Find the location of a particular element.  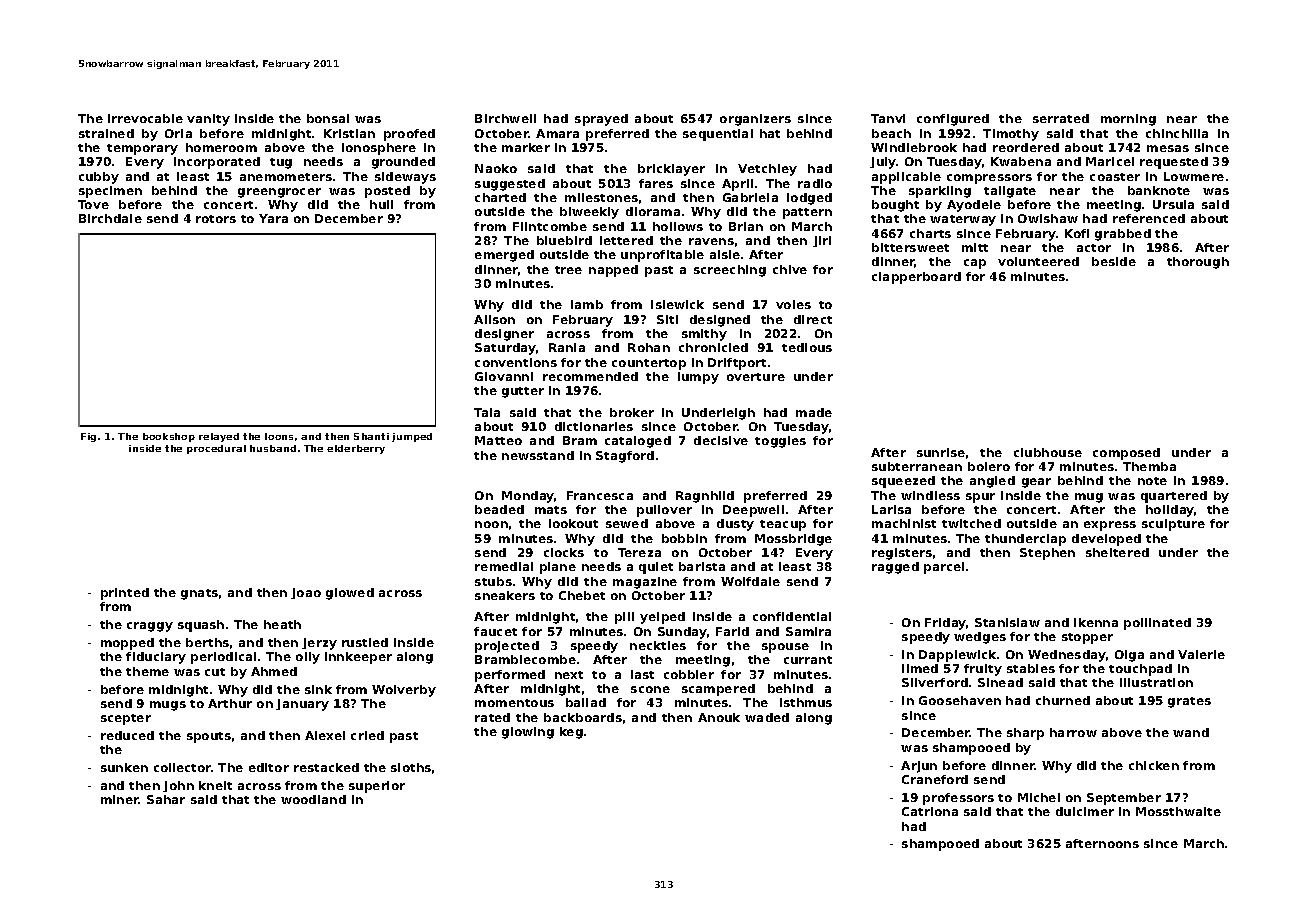

Sahar is located at coordinates (166, 799).
